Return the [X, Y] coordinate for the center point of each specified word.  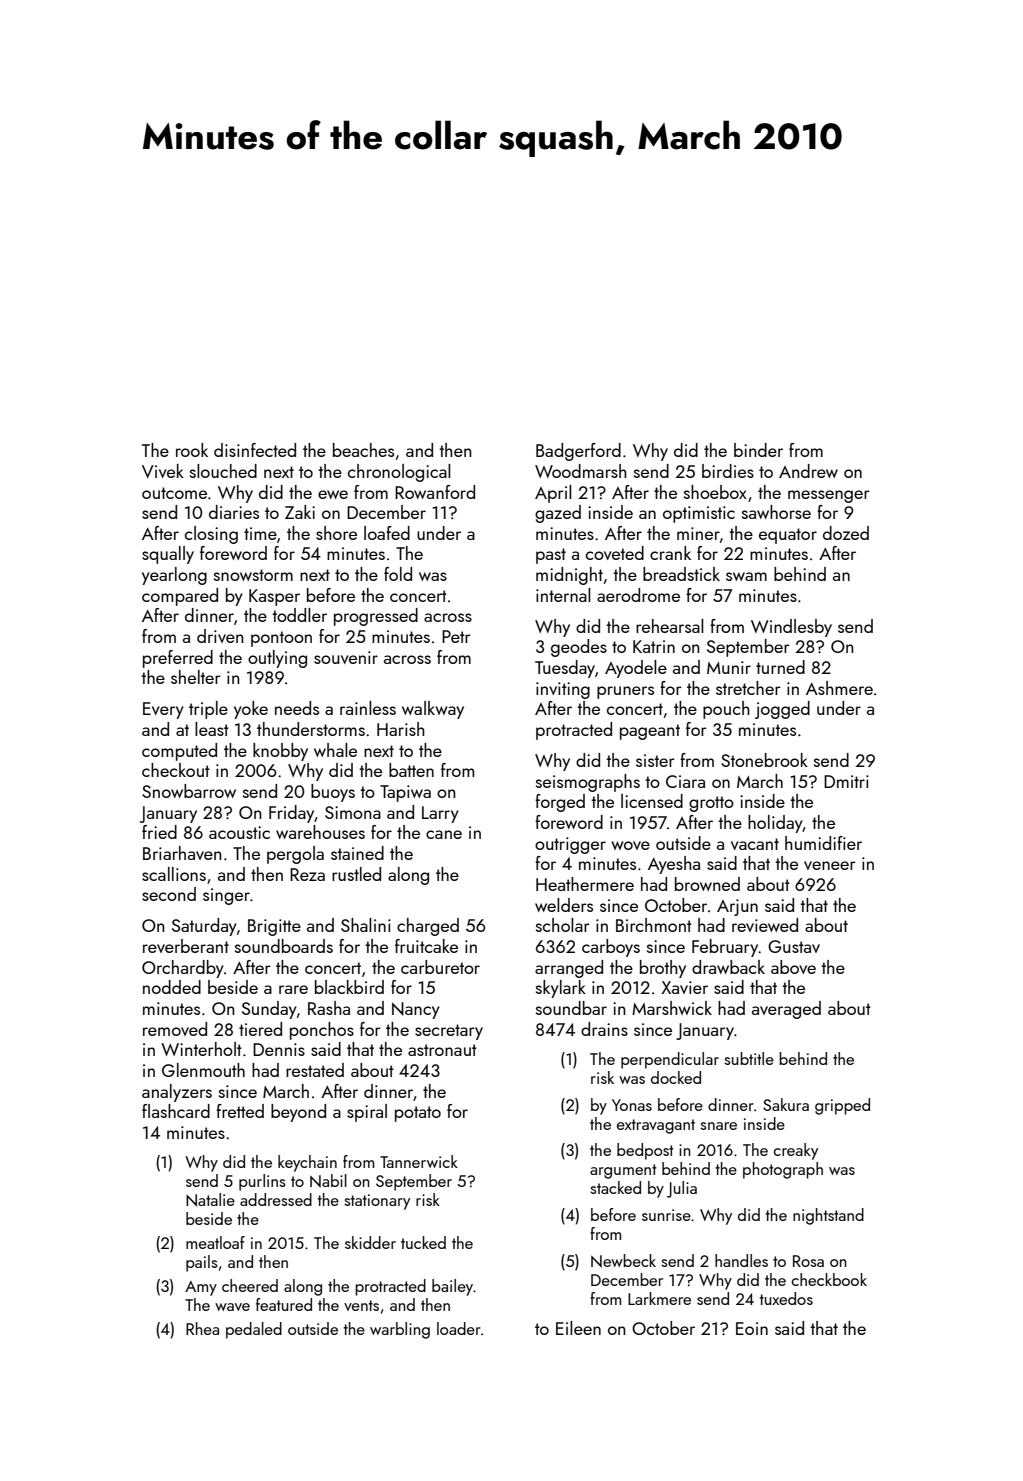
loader [459, 1328]
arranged [569, 969]
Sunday [269, 1010]
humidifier [823, 843]
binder [758, 450]
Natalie [210, 1200]
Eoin [752, 1328]
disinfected [255, 450]
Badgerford [578, 452]
